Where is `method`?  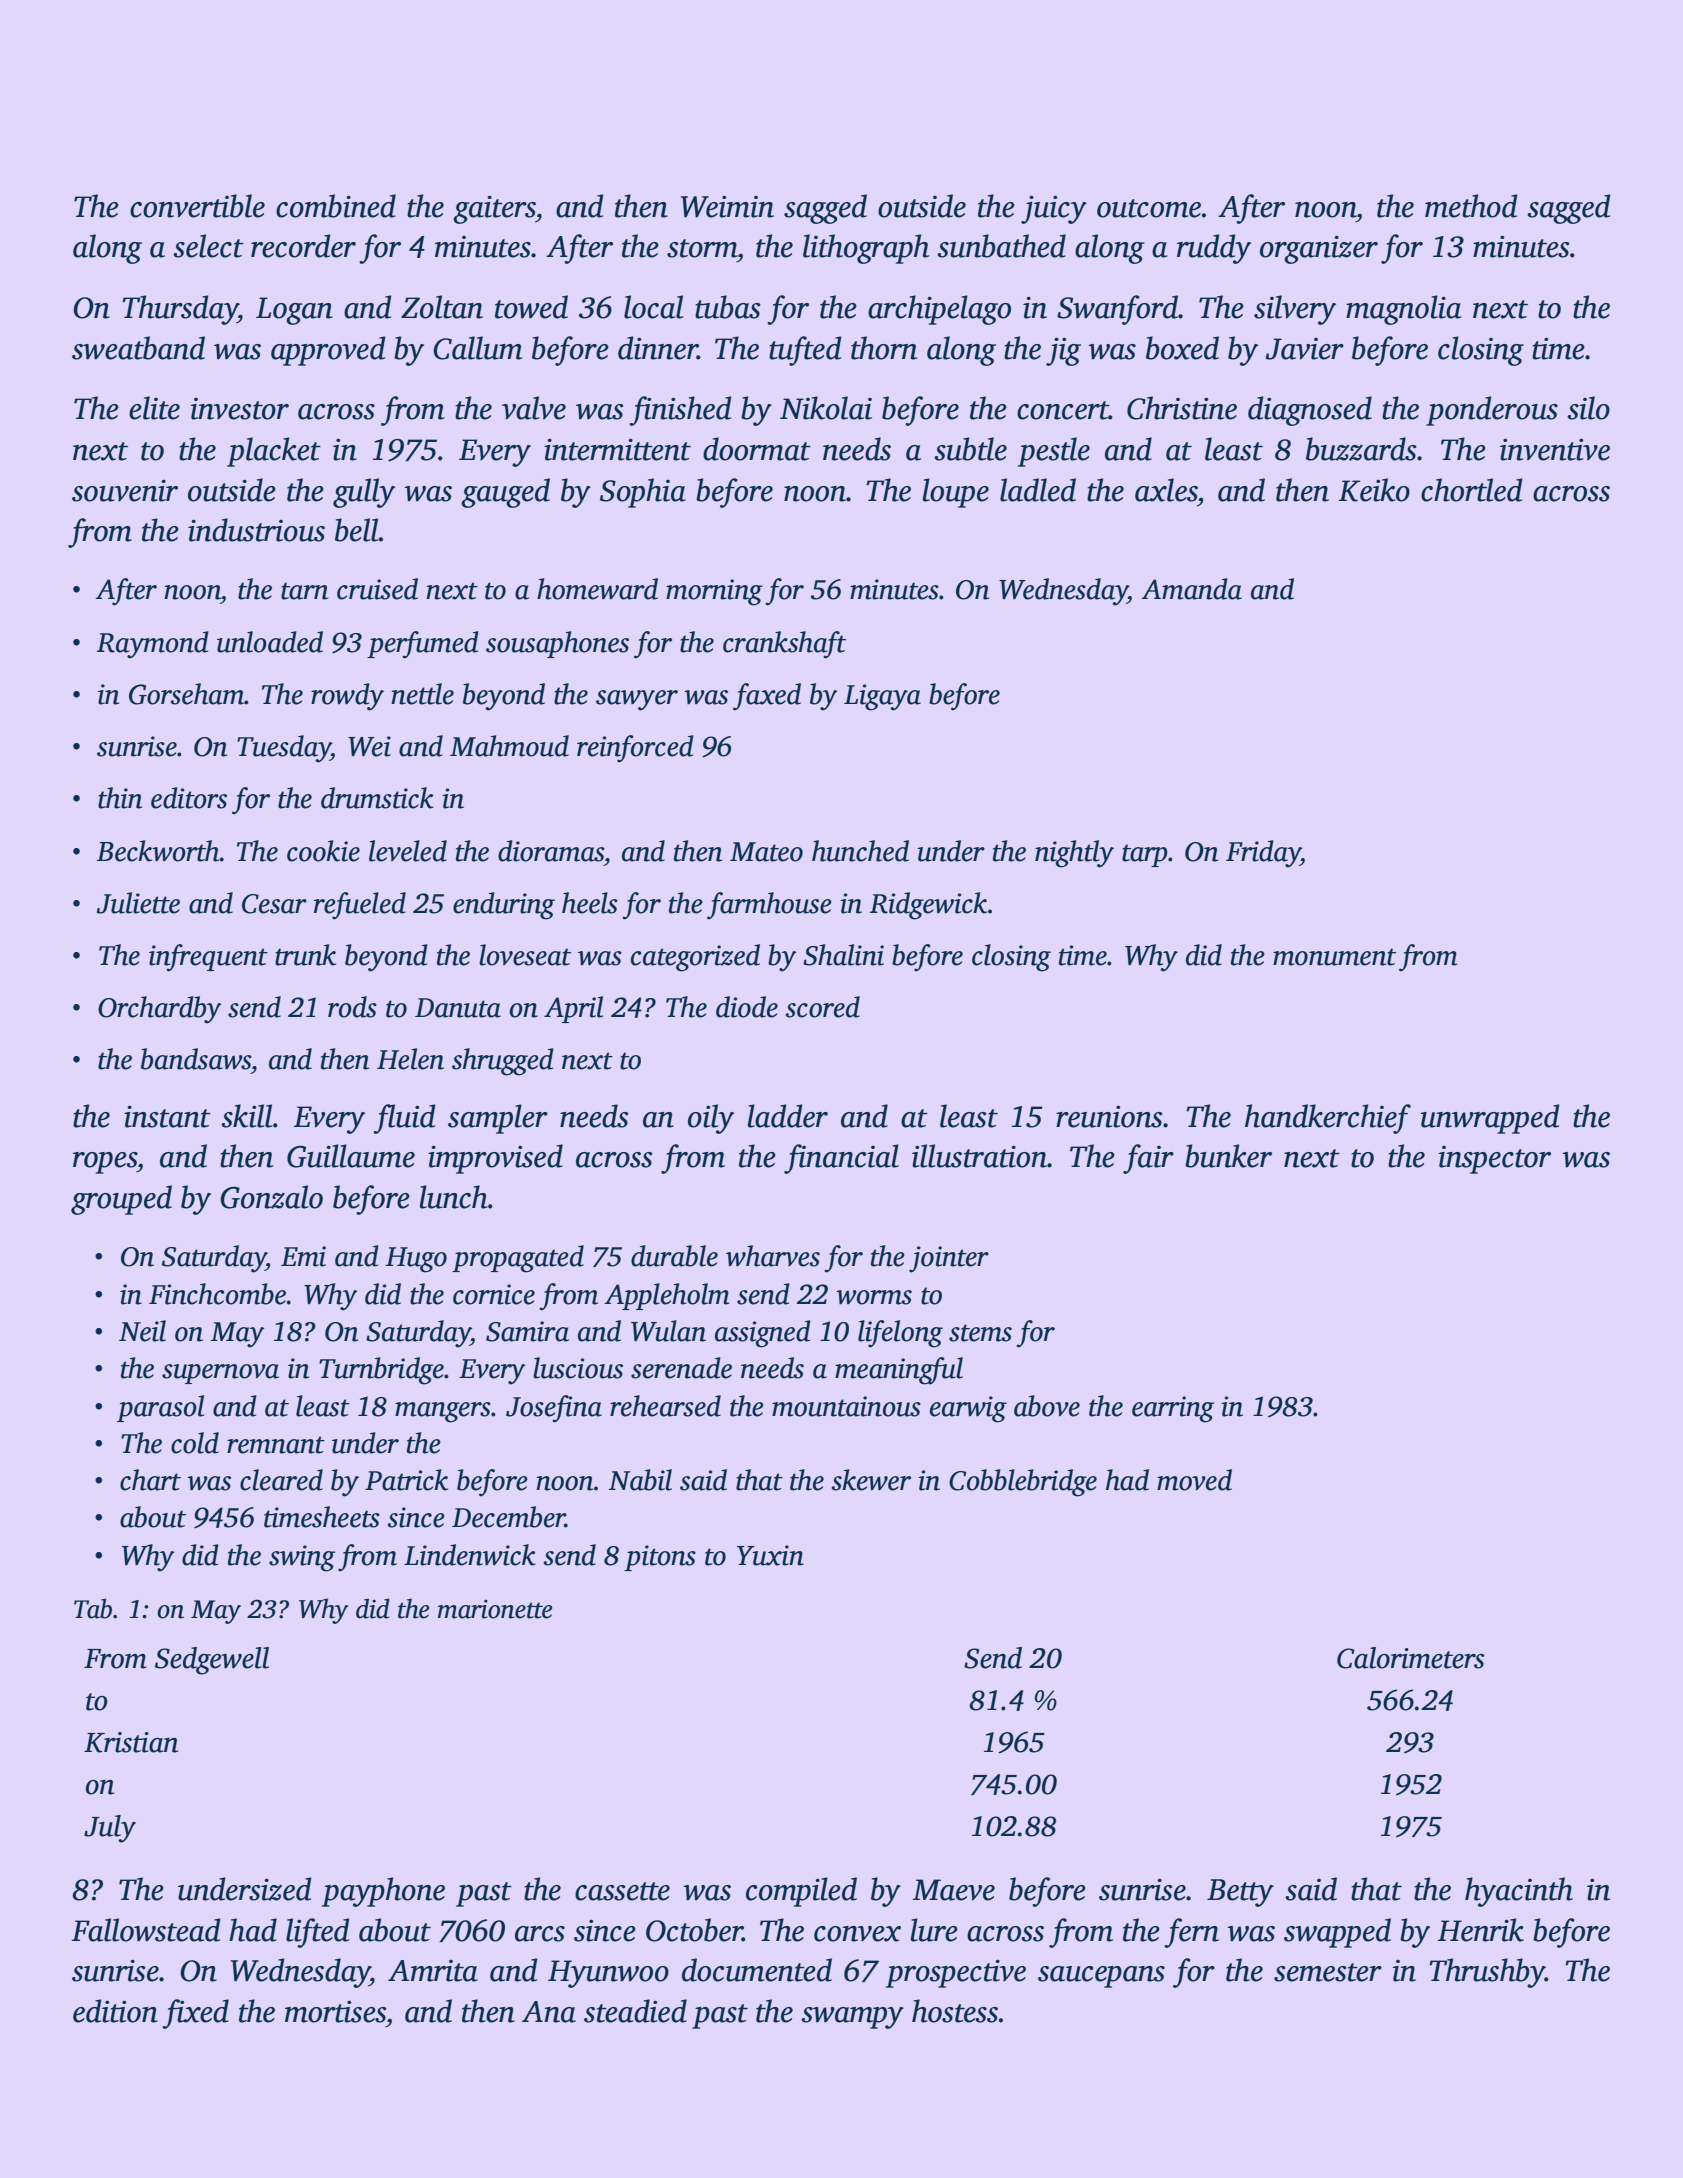 method is located at coordinates (1471, 206).
